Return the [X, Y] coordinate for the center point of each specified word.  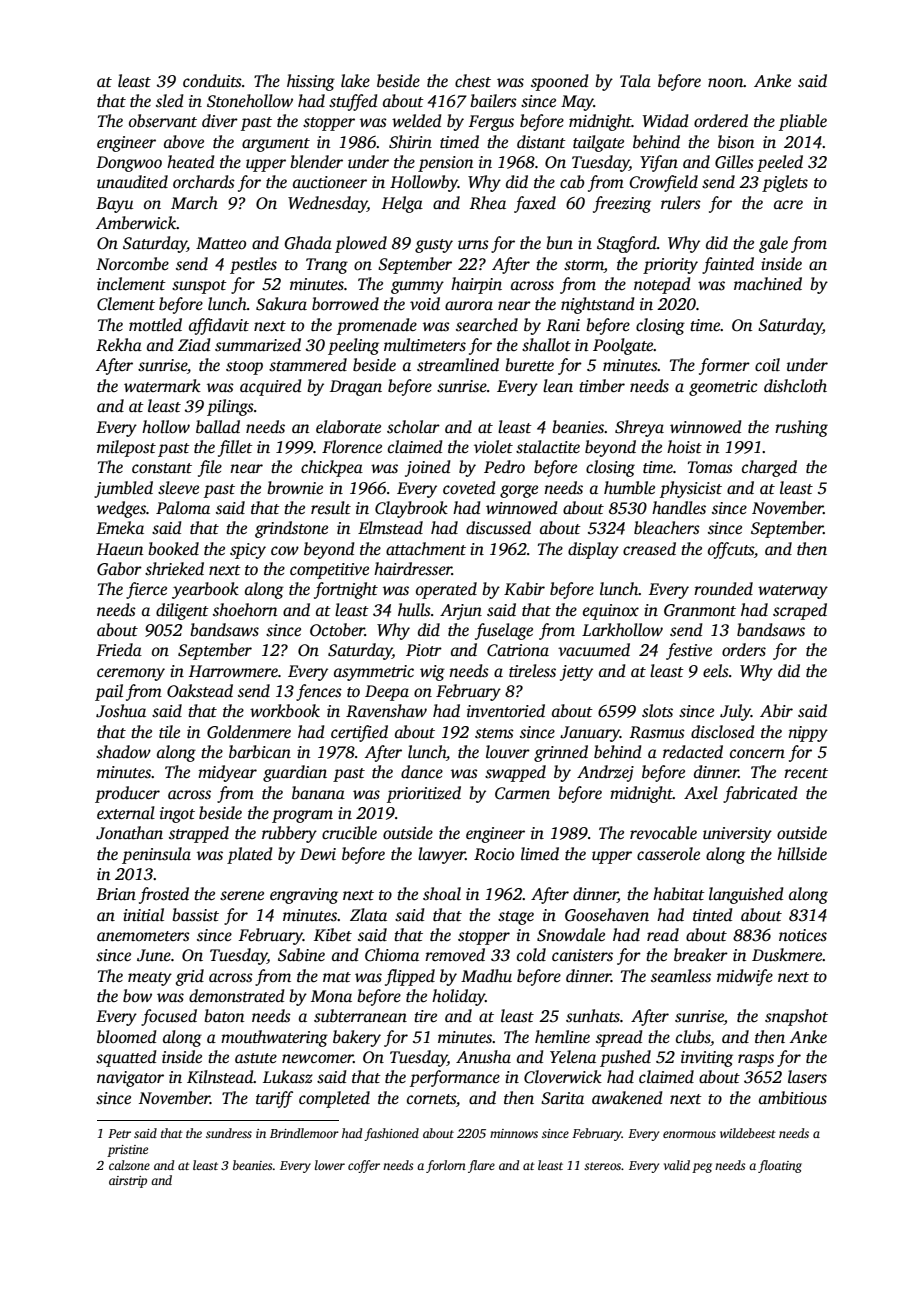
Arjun [461, 612]
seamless [681, 976]
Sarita [562, 1098]
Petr [119, 1133]
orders [744, 650]
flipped [410, 977]
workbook [285, 711]
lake [355, 81]
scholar [413, 427]
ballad [218, 427]
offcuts [731, 550]
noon [726, 83]
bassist [195, 915]
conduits [212, 81]
